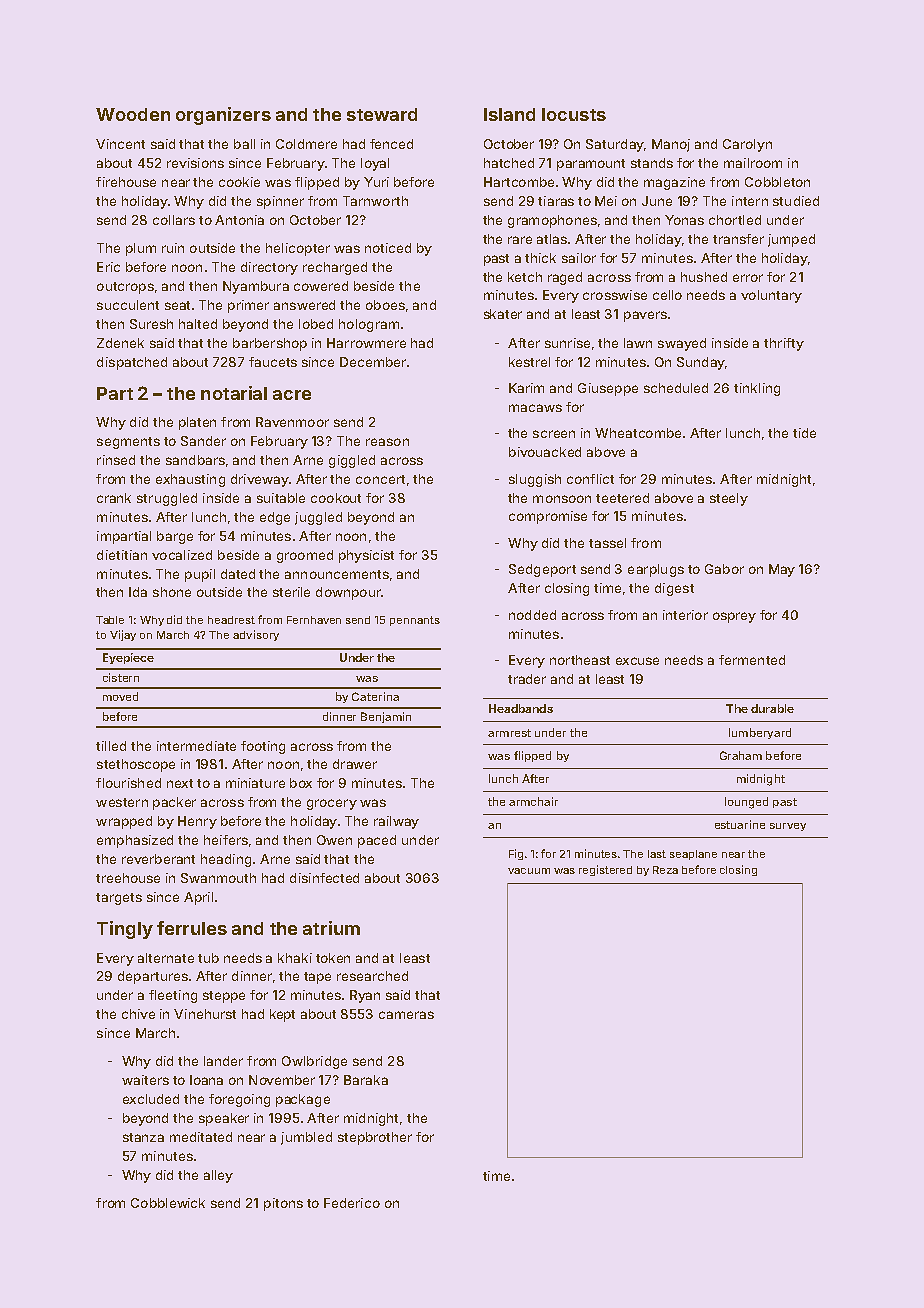 The image size is (924, 1308). What do you see at coordinates (291, 592) in the screenshot?
I see `sterile` at bounding box center [291, 592].
